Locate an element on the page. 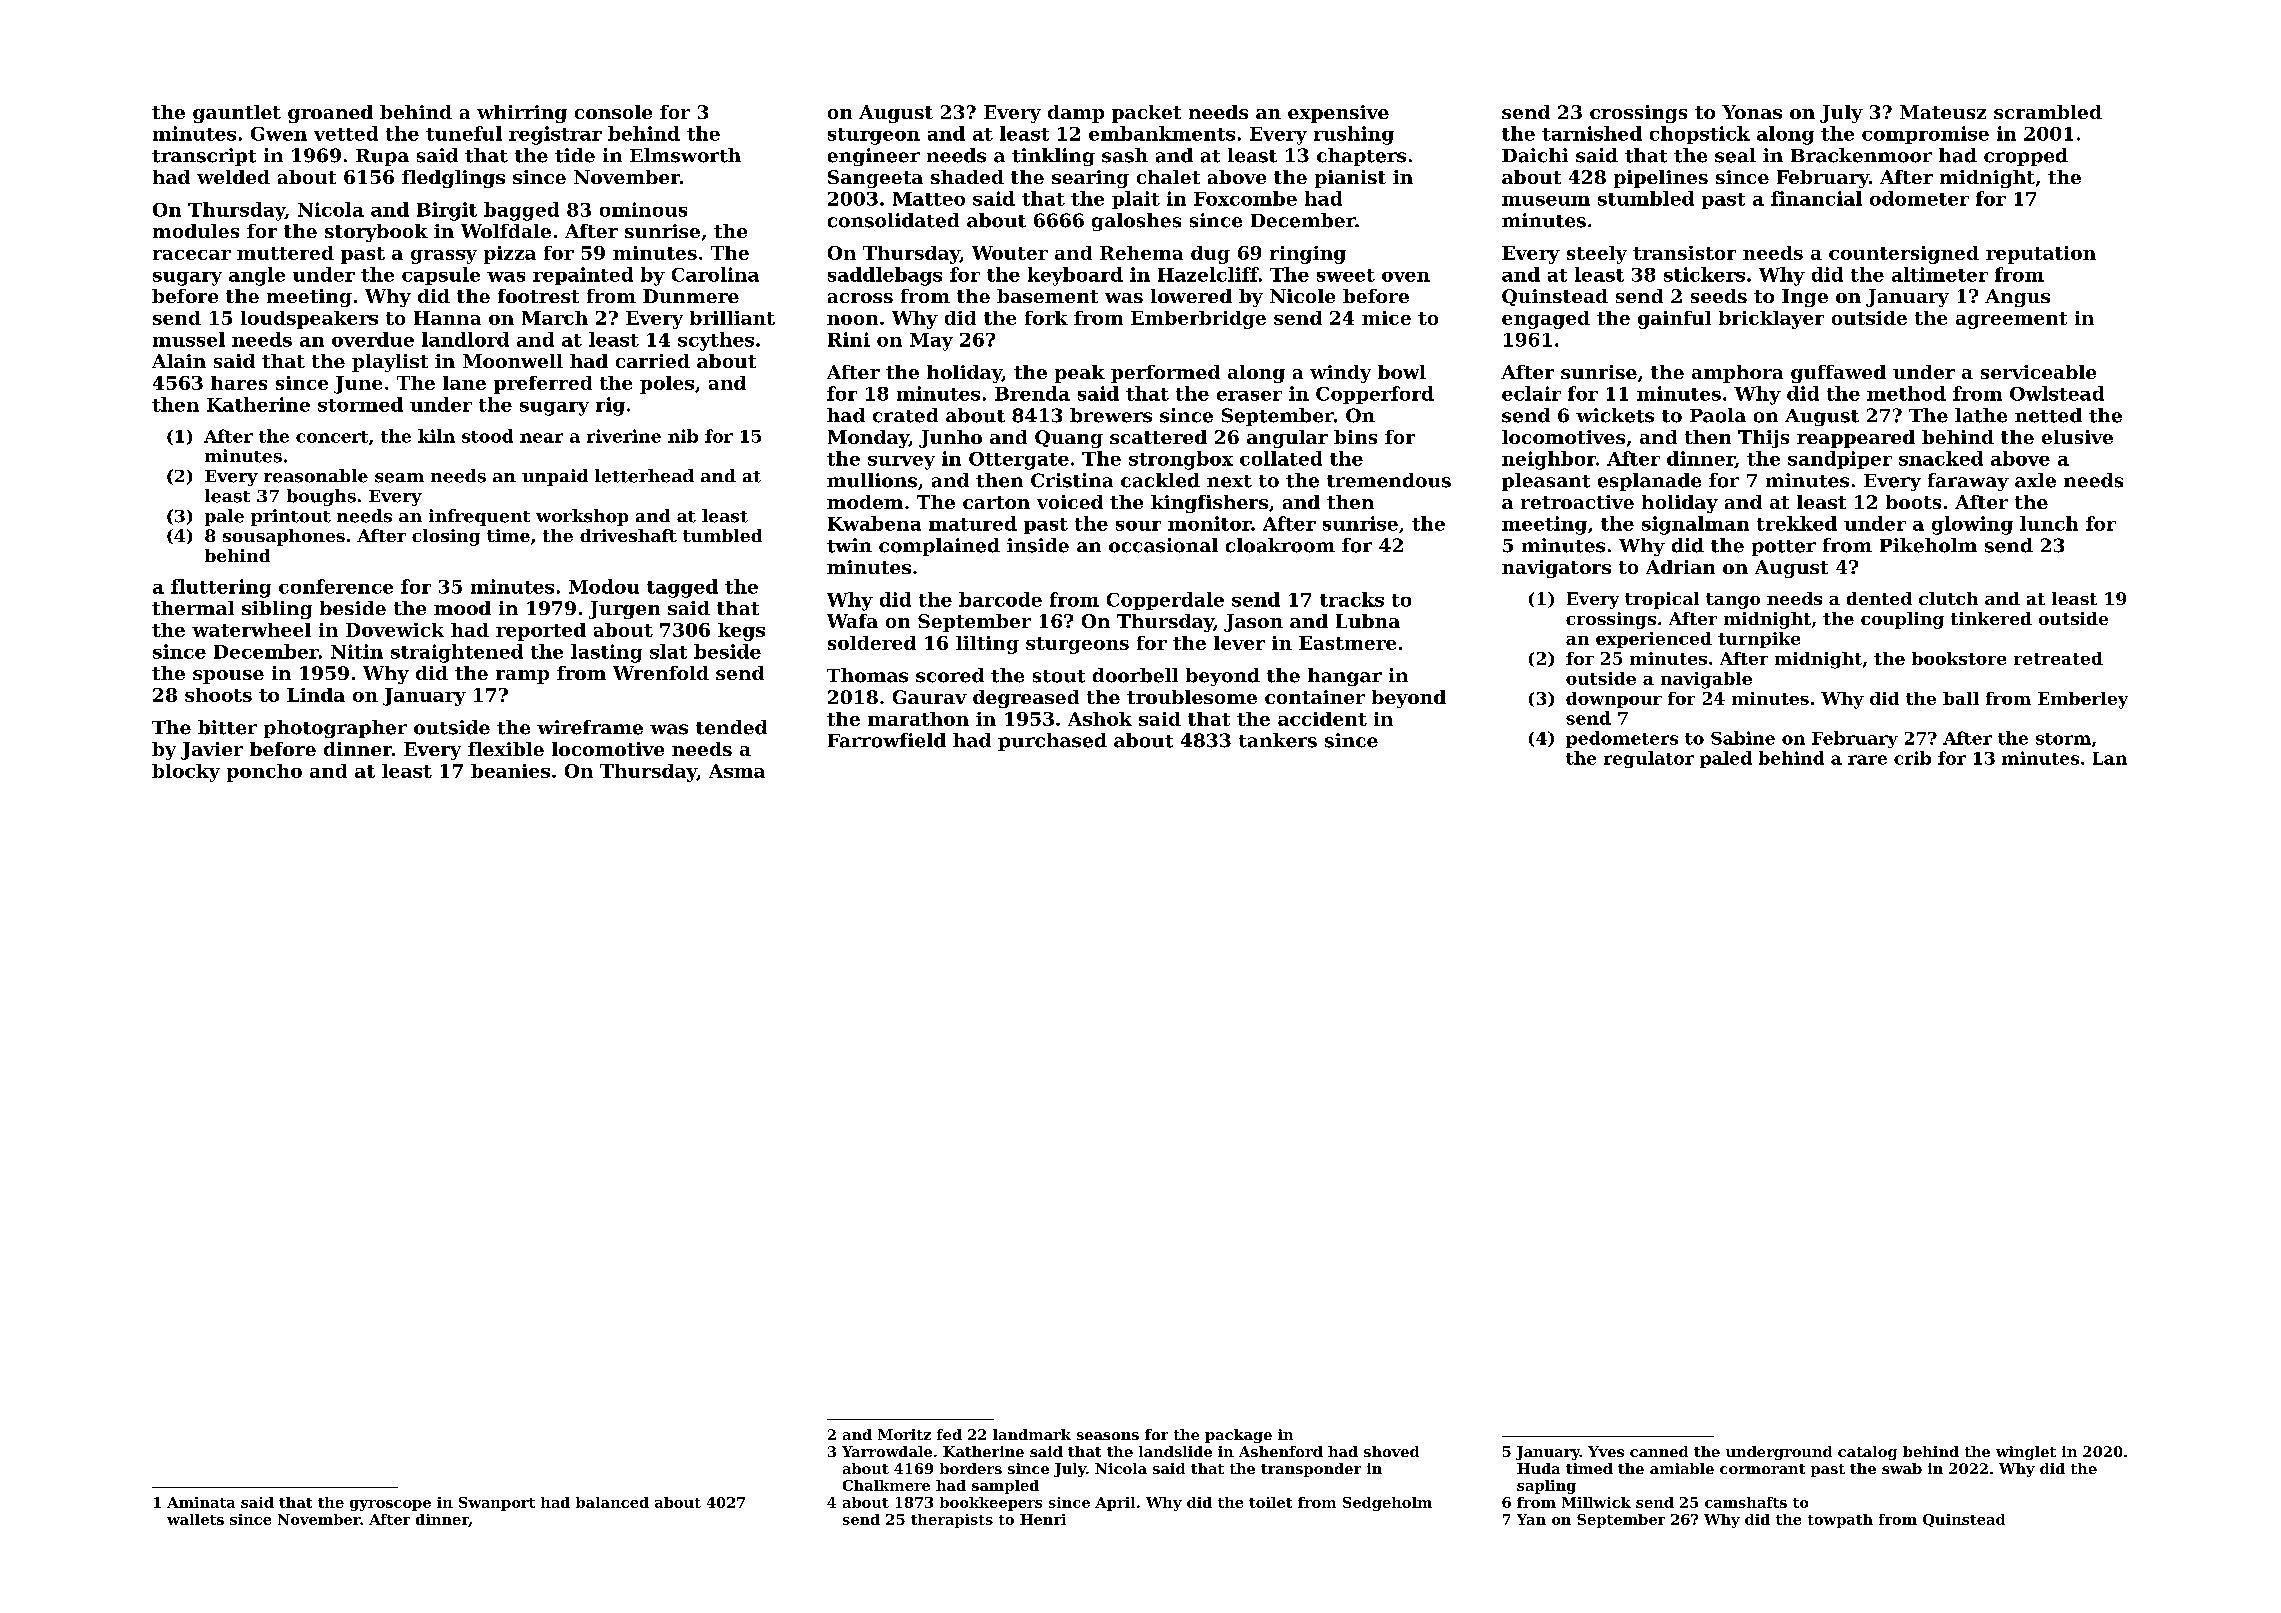 The width and height of the document is (2281, 1613). wallets is located at coordinates (195, 1519).
